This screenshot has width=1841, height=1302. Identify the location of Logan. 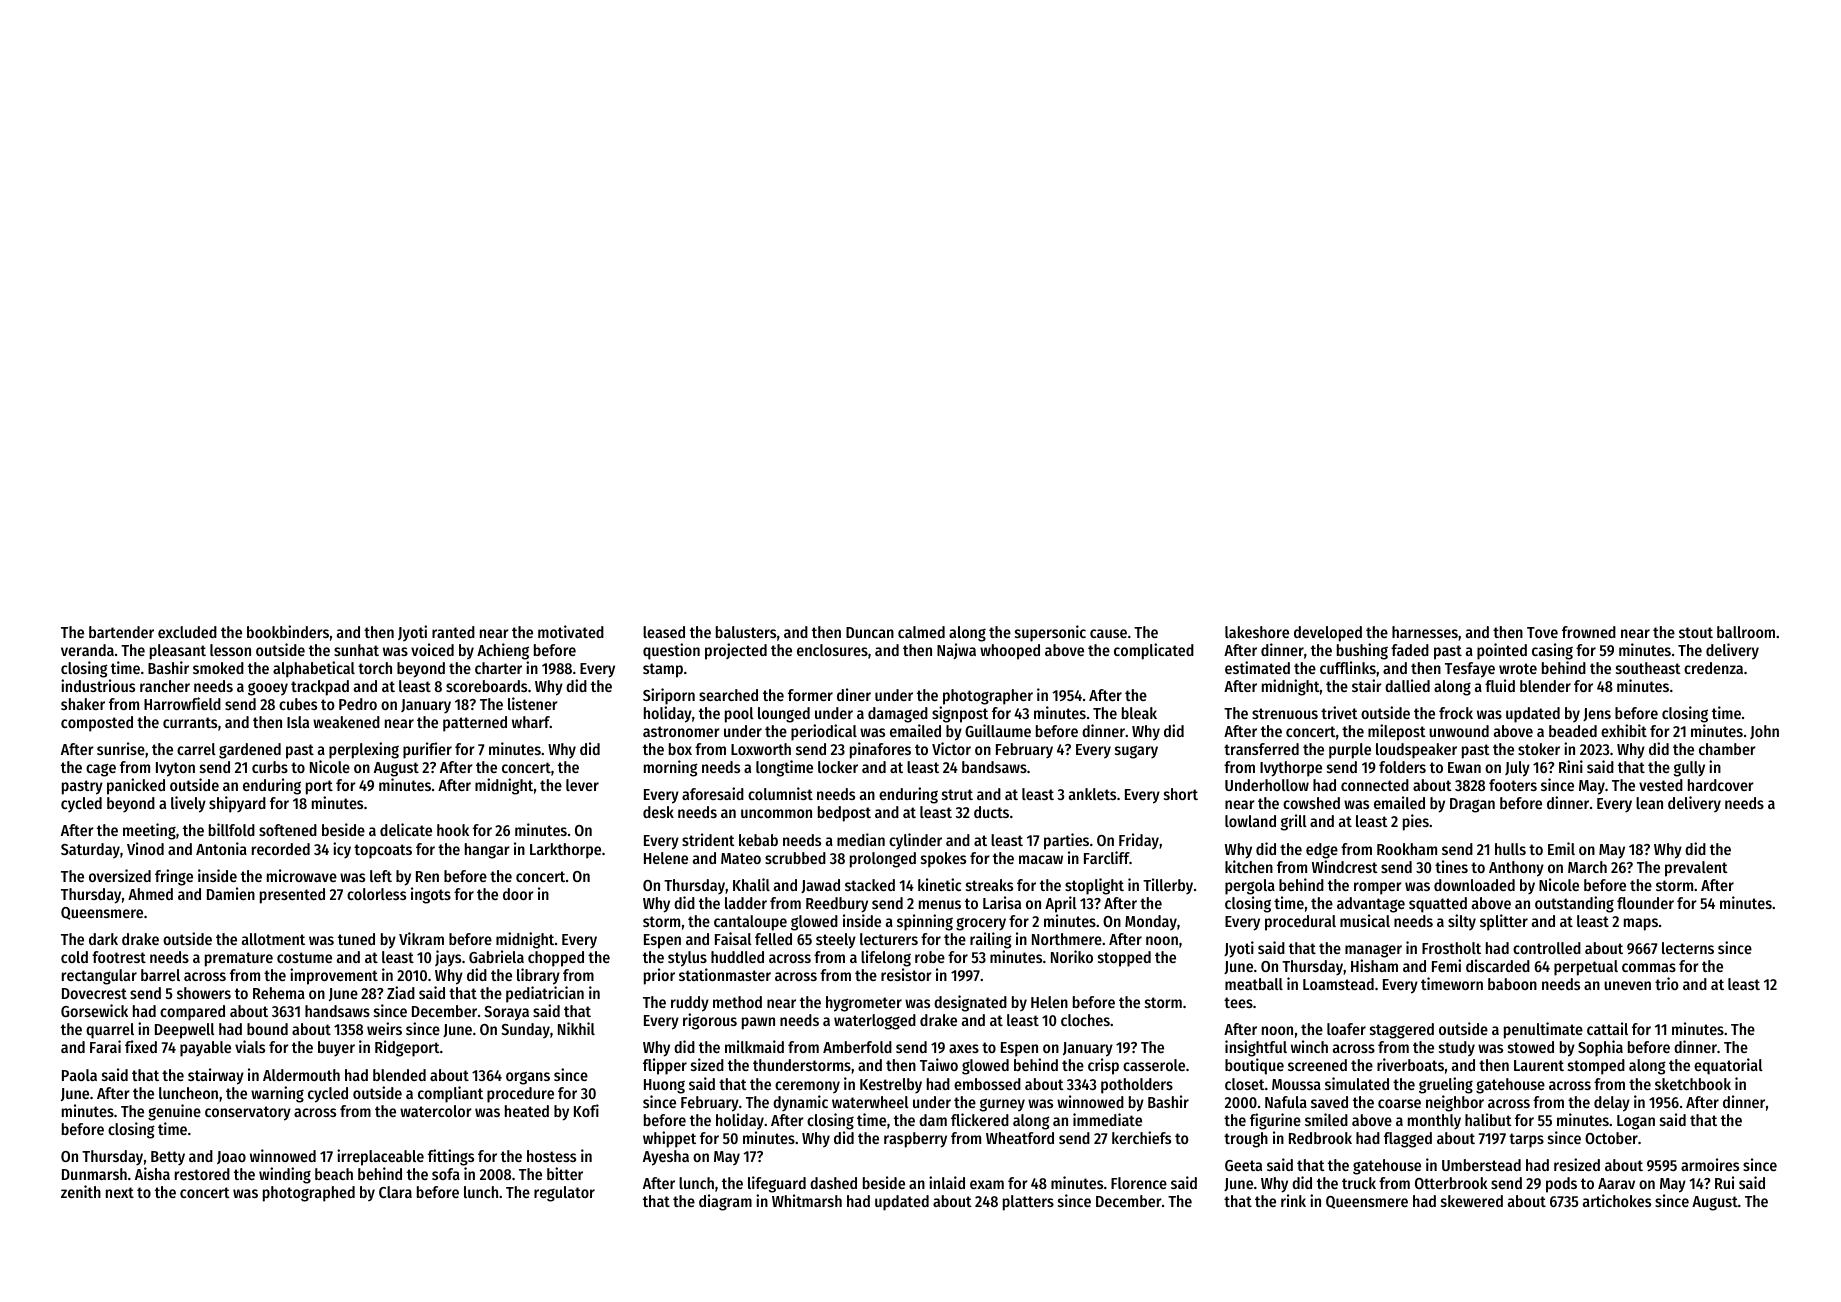
(1636, 1122).
